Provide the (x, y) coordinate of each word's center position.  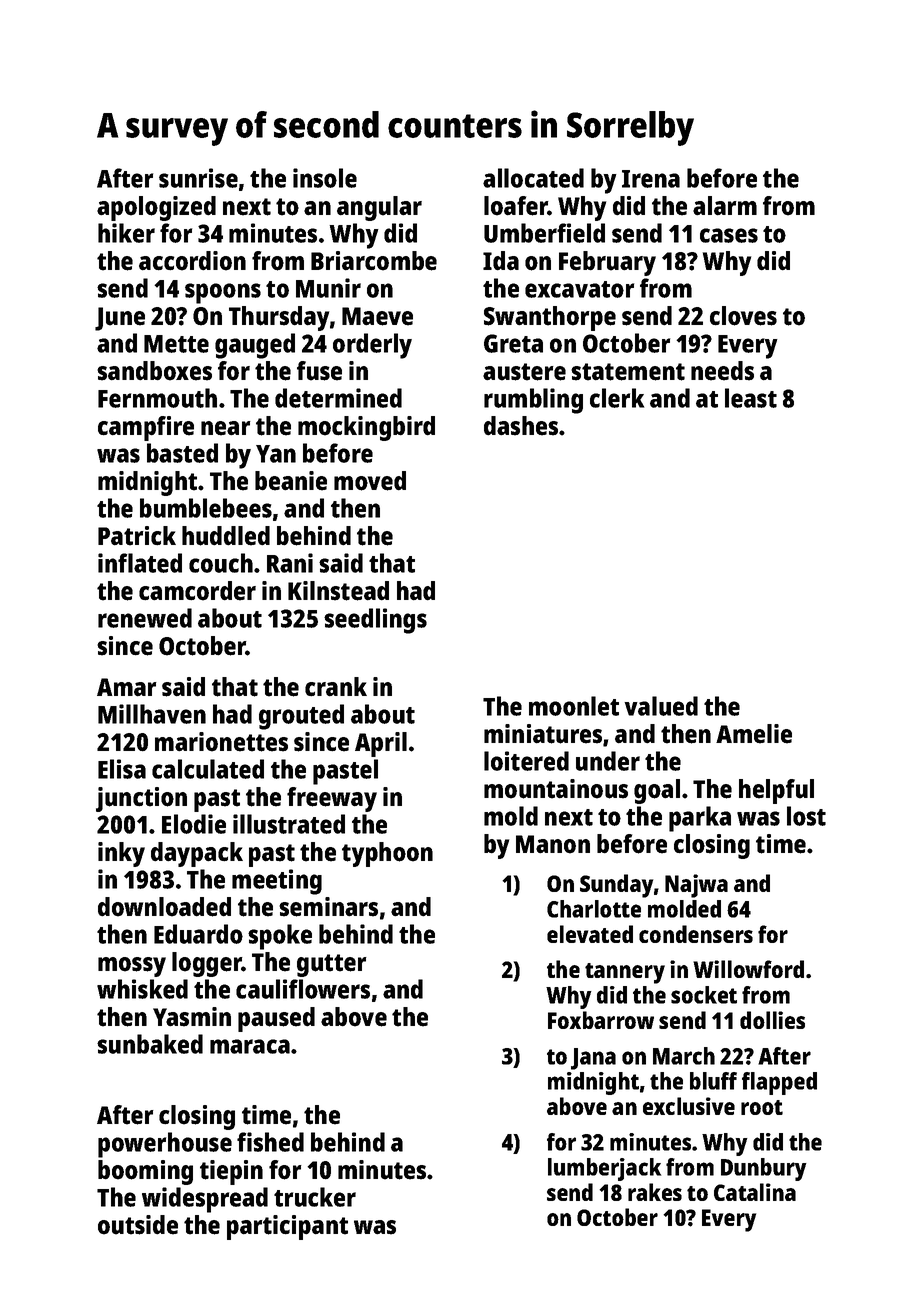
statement (628, 372)
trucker (315, 1197)
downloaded (164, 907)
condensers (696, 934)
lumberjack (604, 1169)
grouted (301, 717)
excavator (579, 289)
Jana (593, 1059)
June (120, 319)
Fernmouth (157, 398)
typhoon (387, 854)
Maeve (377, 316)
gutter (332, 965)
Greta (513, 343)
